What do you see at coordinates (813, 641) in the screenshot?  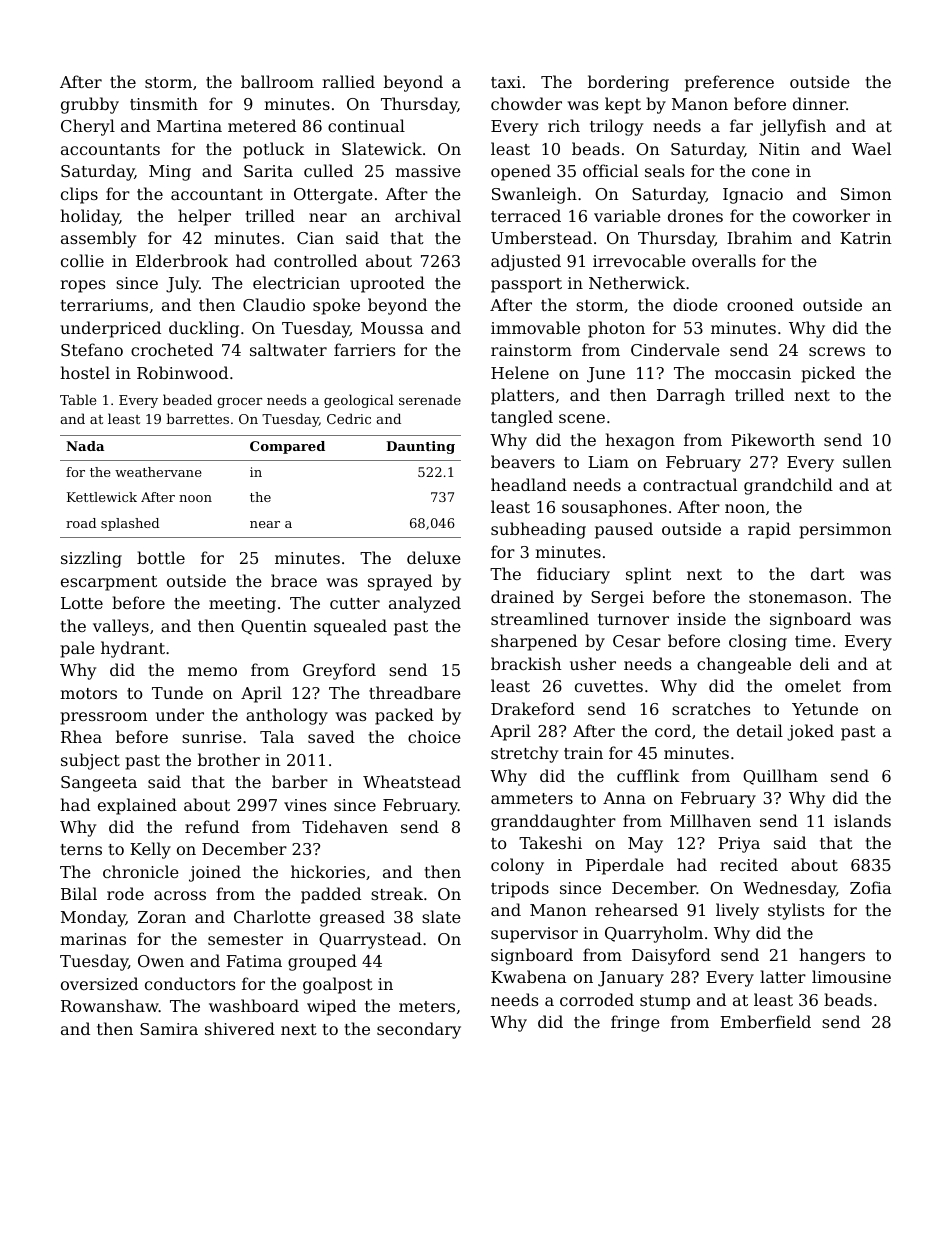 I see `time` at bounding box center [813, 641].
